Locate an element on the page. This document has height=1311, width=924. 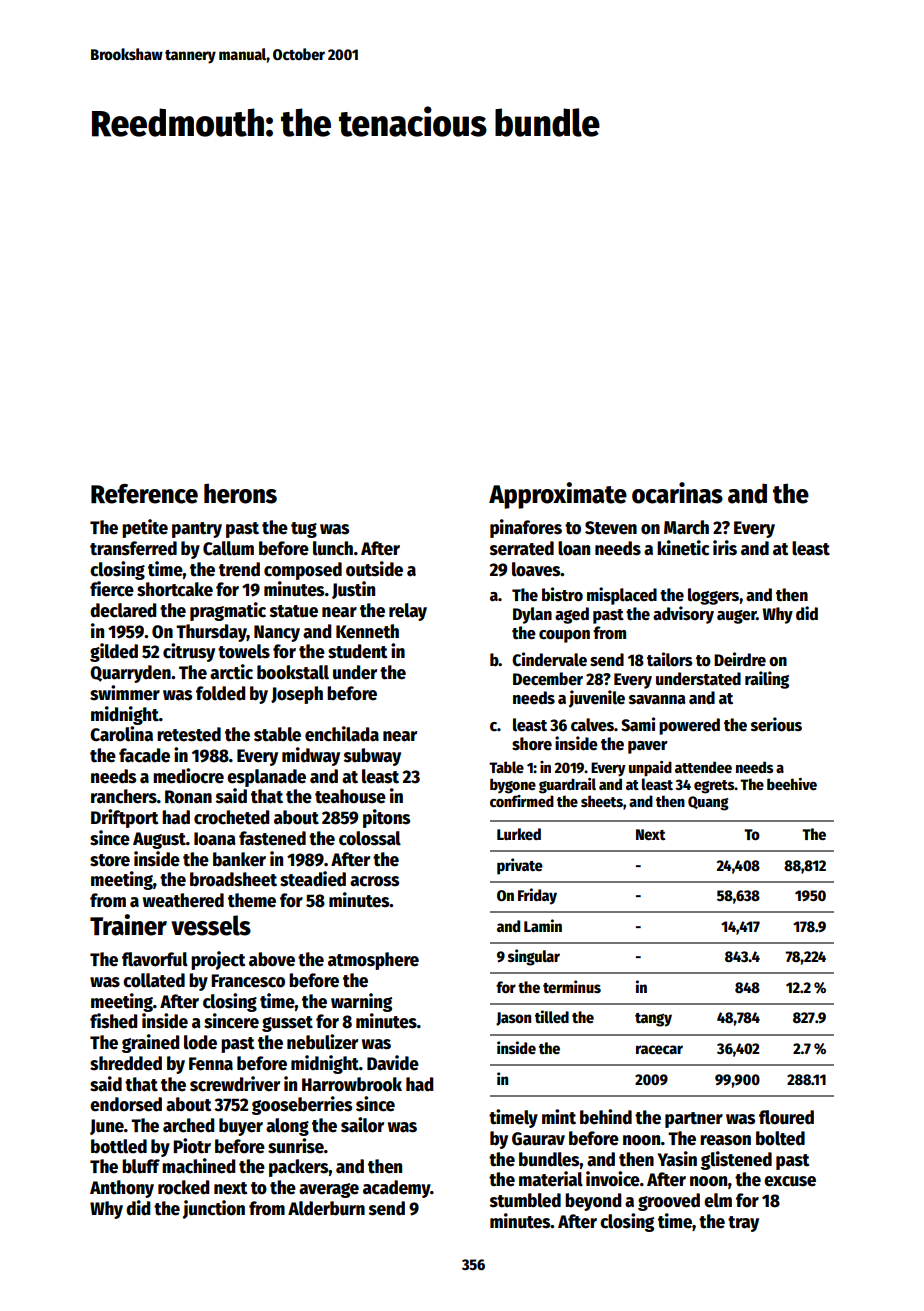
Anthony is located at coordinates (122, 1189).
